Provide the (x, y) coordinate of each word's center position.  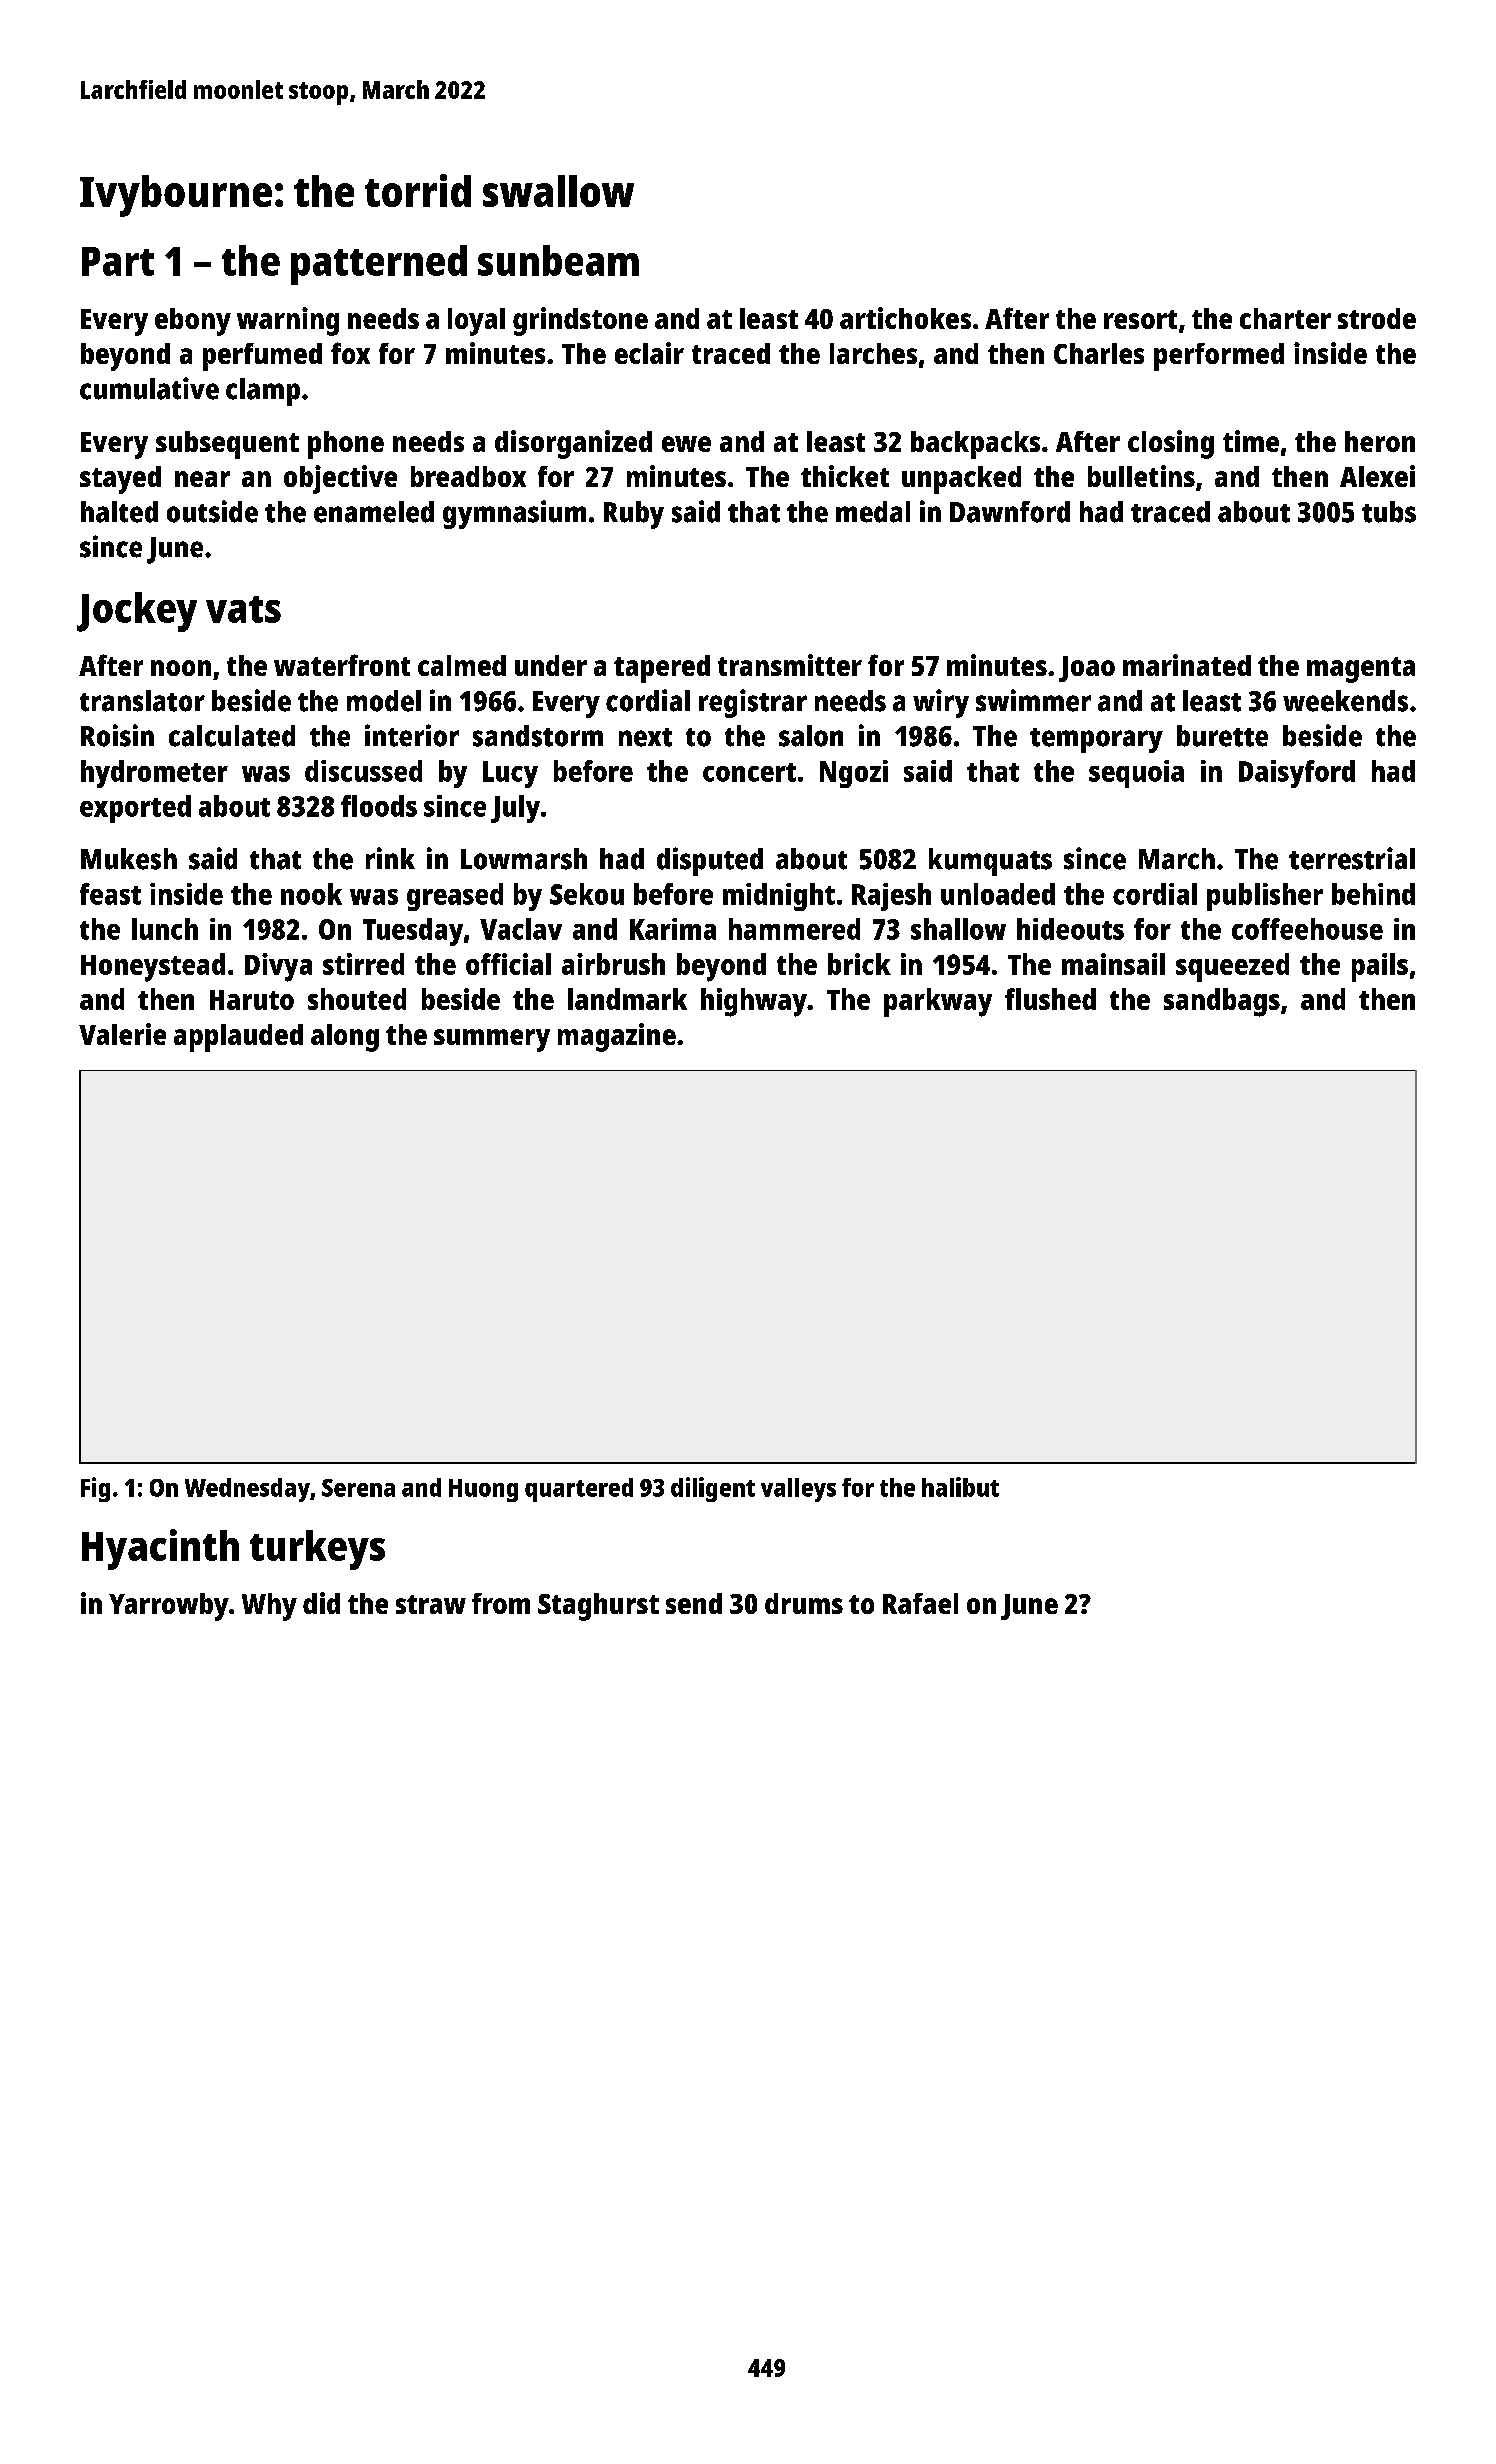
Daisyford (1297, 774)
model (384, 701)
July (515, 809)
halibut (960, 1487)
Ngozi (854, 774)
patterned (379, 265)
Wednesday (247, 1490)
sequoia (1136, 774)
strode (1377, 318)
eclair (649, 353)
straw (431, 1604)
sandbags (1222, 1002)
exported (135, 809)
